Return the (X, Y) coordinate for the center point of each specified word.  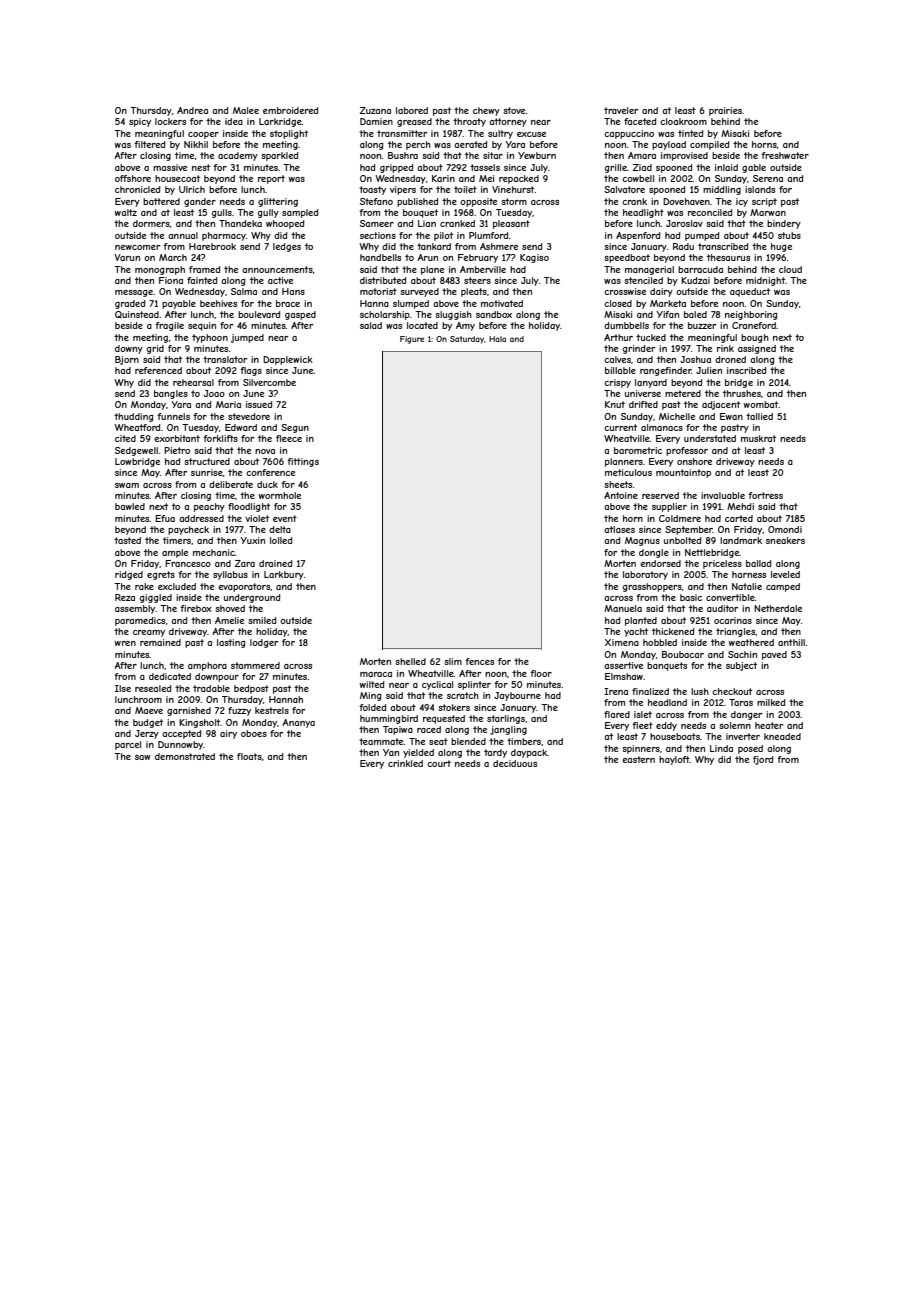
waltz (126, 212)
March (173, 257)
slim (453, 661)
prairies (725, 111)
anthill (791, 642)
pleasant (511, 224)
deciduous (515, 763)
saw (143, 757)
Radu (683, 246)
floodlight (249, 507)
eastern (638, 759)
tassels (485, 167)
